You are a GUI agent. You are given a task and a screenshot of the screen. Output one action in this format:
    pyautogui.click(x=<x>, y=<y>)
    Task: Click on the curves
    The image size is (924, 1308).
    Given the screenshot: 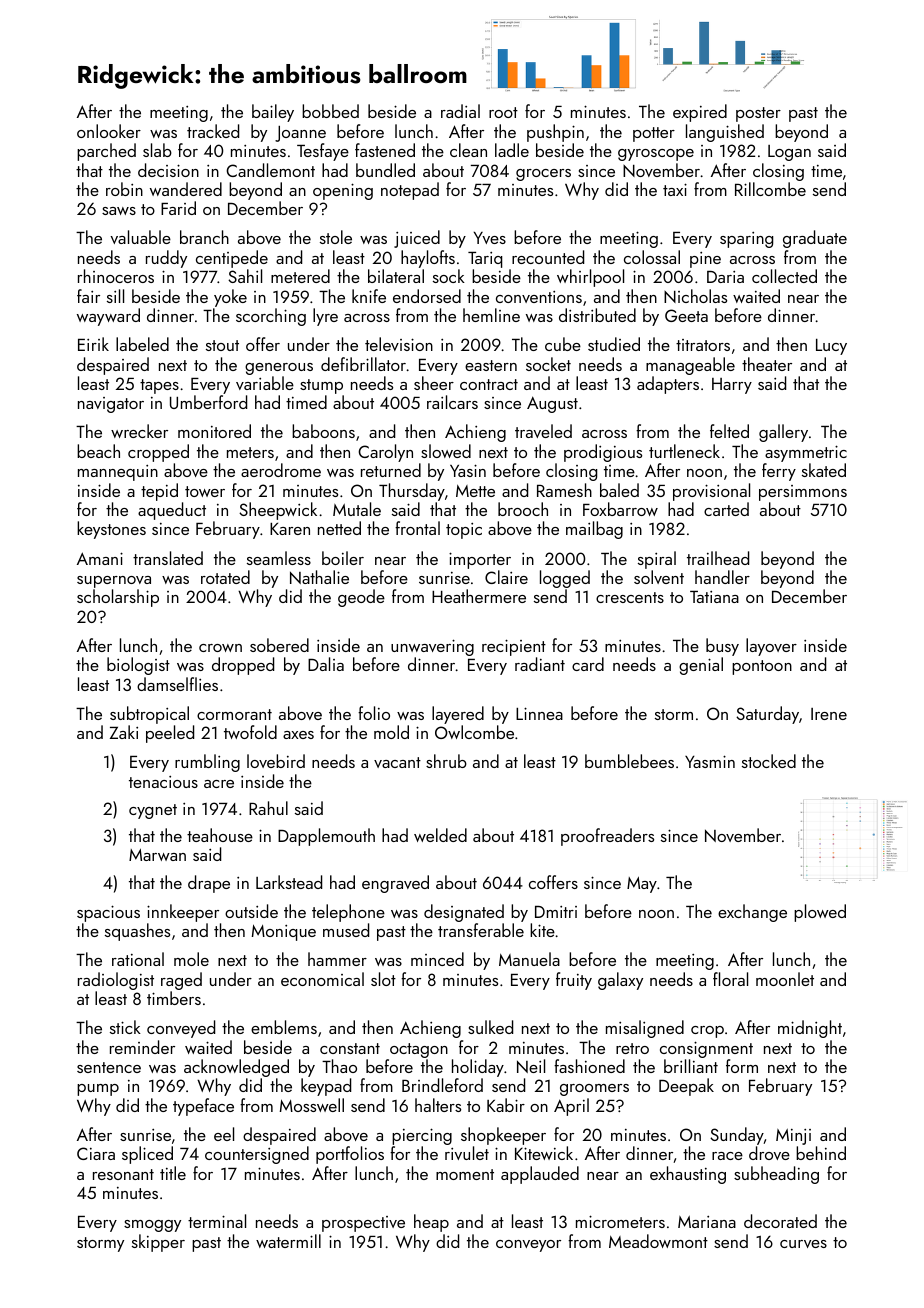 What is the action you would take?
    pyautogui.click(x=803, y=1244)
